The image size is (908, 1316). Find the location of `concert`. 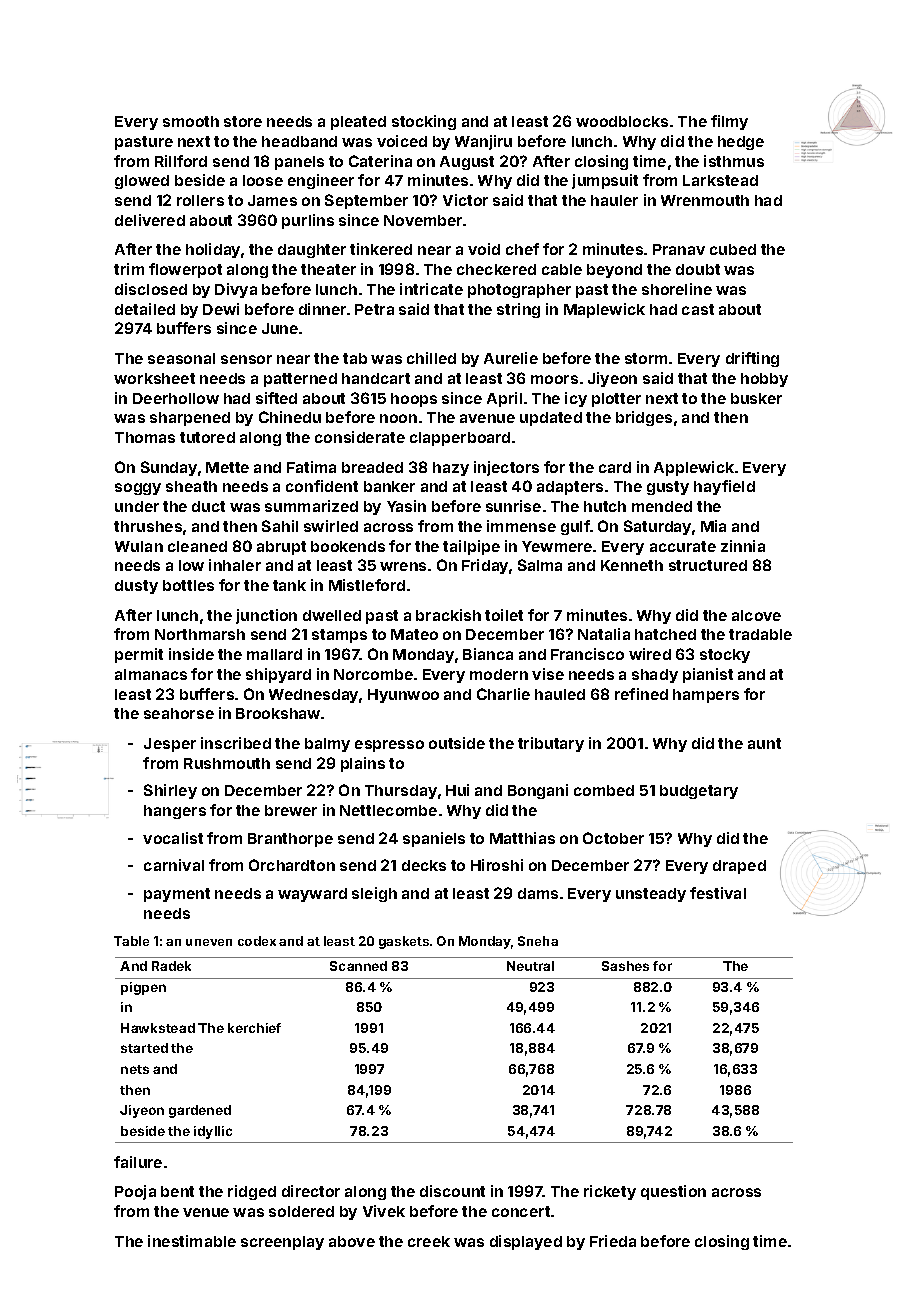

concert is located at coordinates (521, 1211).
